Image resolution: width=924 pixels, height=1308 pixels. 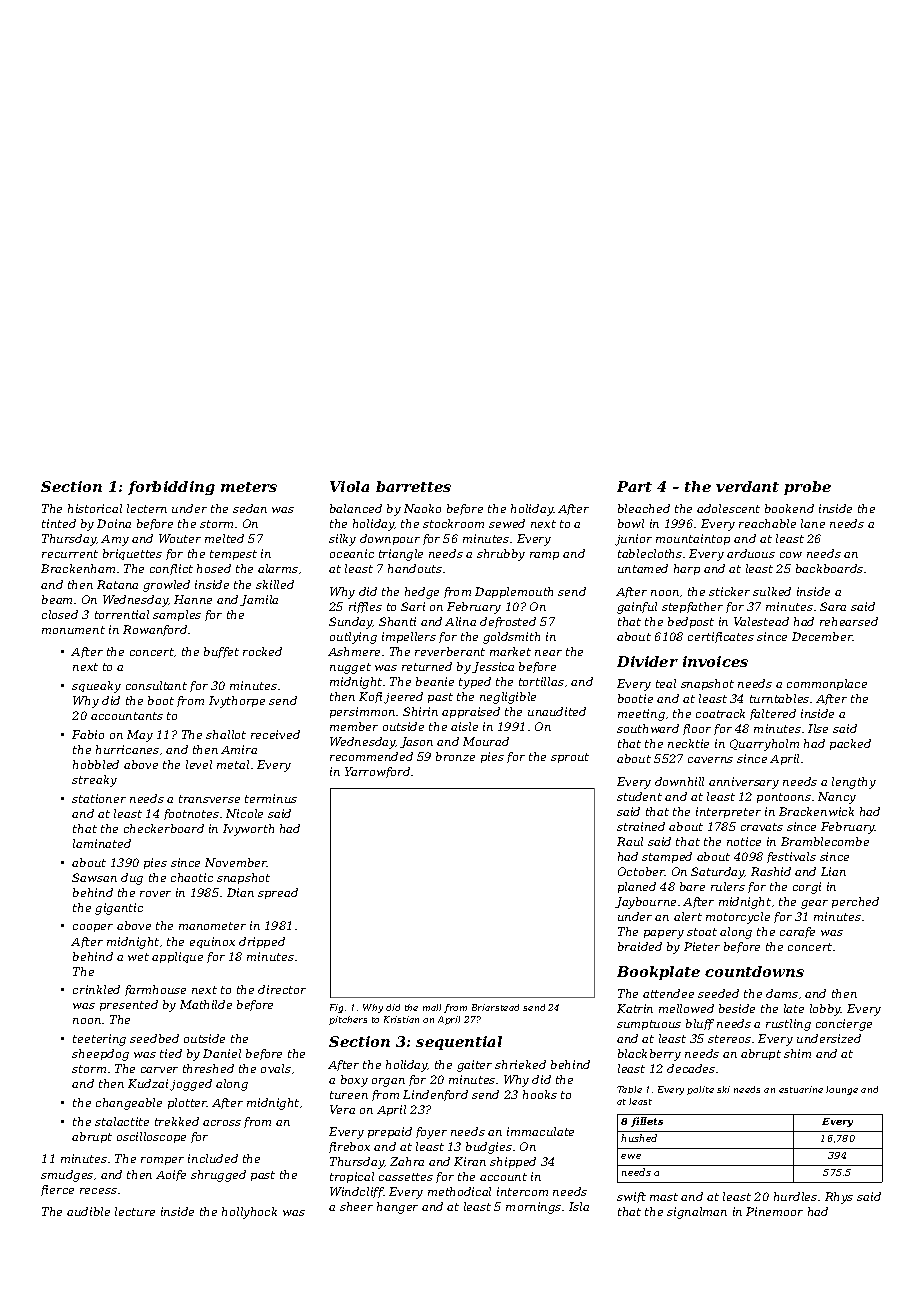 I want to click on meters, so click(x=249, y=487).
